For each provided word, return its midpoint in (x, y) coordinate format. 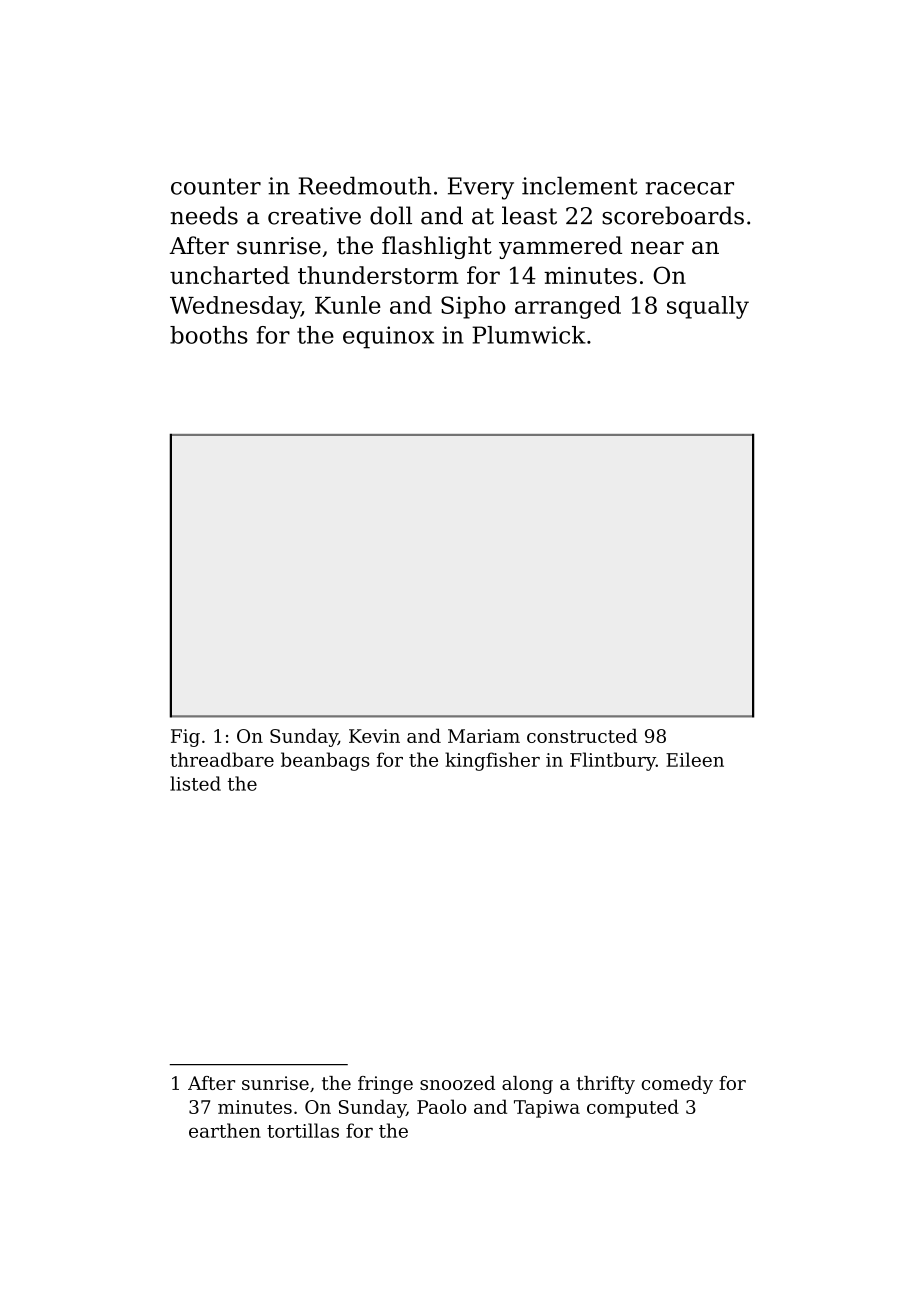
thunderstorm (378, 275)
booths (209, 335)
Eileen (695, 759)
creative (314, 216)
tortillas (303, 1130)
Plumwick (529, 335)
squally (708, 307)
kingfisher (492, 761)
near (657, 248)
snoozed (457, 1083)
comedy (677, 1085)
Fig (185, 738)
